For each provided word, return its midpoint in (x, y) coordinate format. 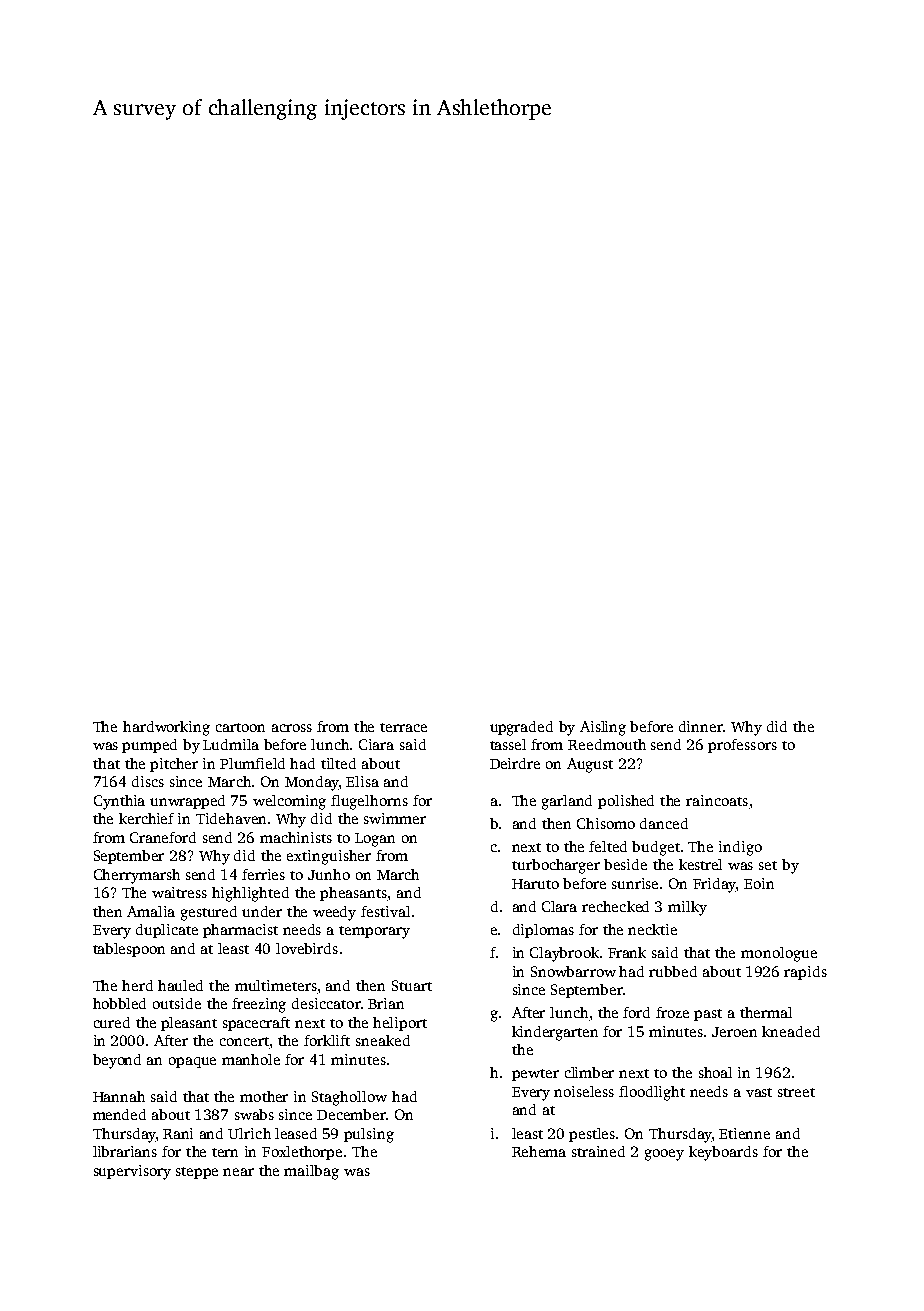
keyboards (723, 1153)
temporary (374, 932)
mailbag (311, 1172)
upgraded (521, 728)
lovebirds (307, 948)
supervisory (132, 1172)
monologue (779, 954)
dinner (701, 726)
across (292, 728)
